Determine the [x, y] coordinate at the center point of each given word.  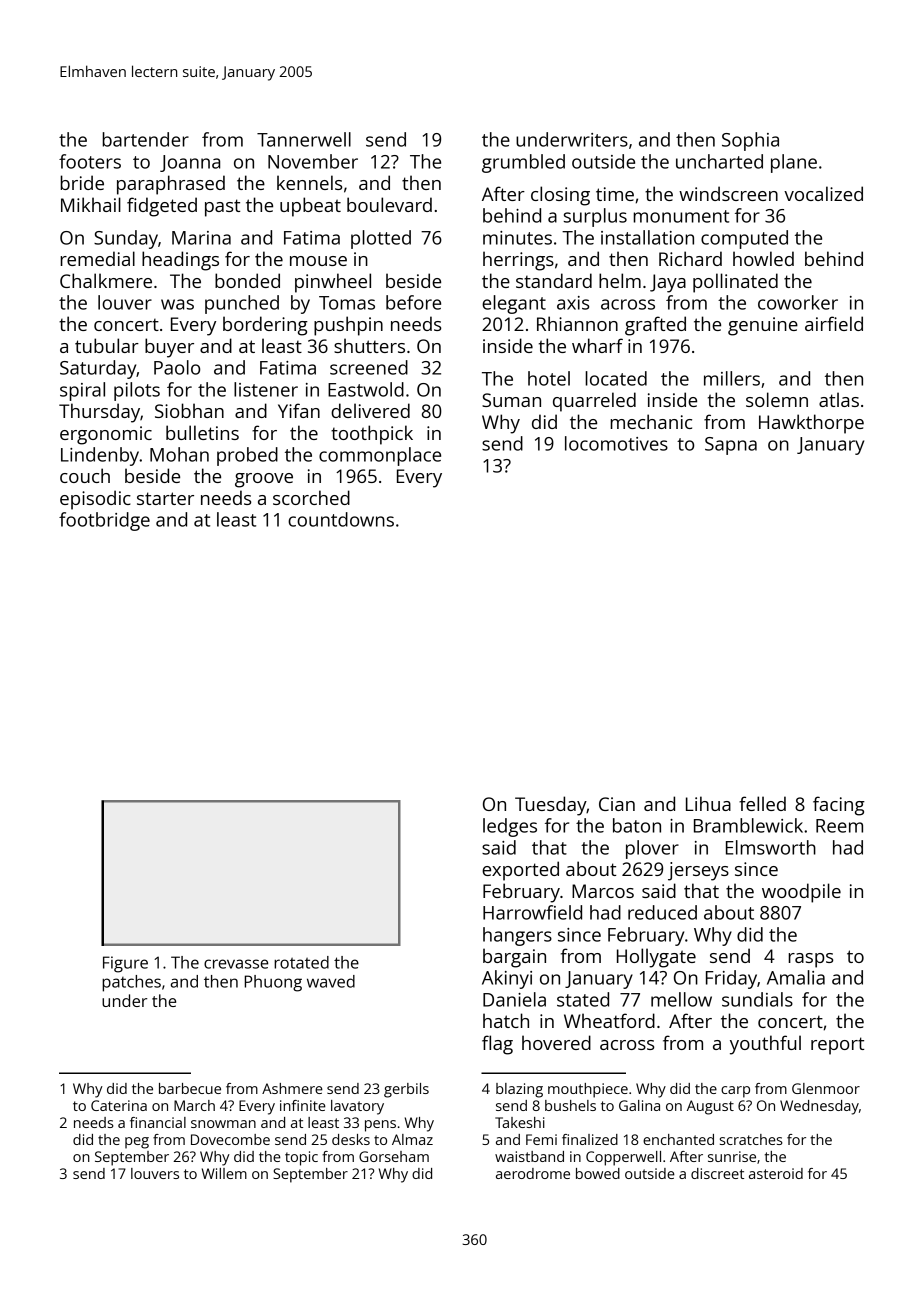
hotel [549, 378]
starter [165, 498]
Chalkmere [106, 280]
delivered [370, 410]
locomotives [616, 443]
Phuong [273, 983]
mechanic [651, 421]
